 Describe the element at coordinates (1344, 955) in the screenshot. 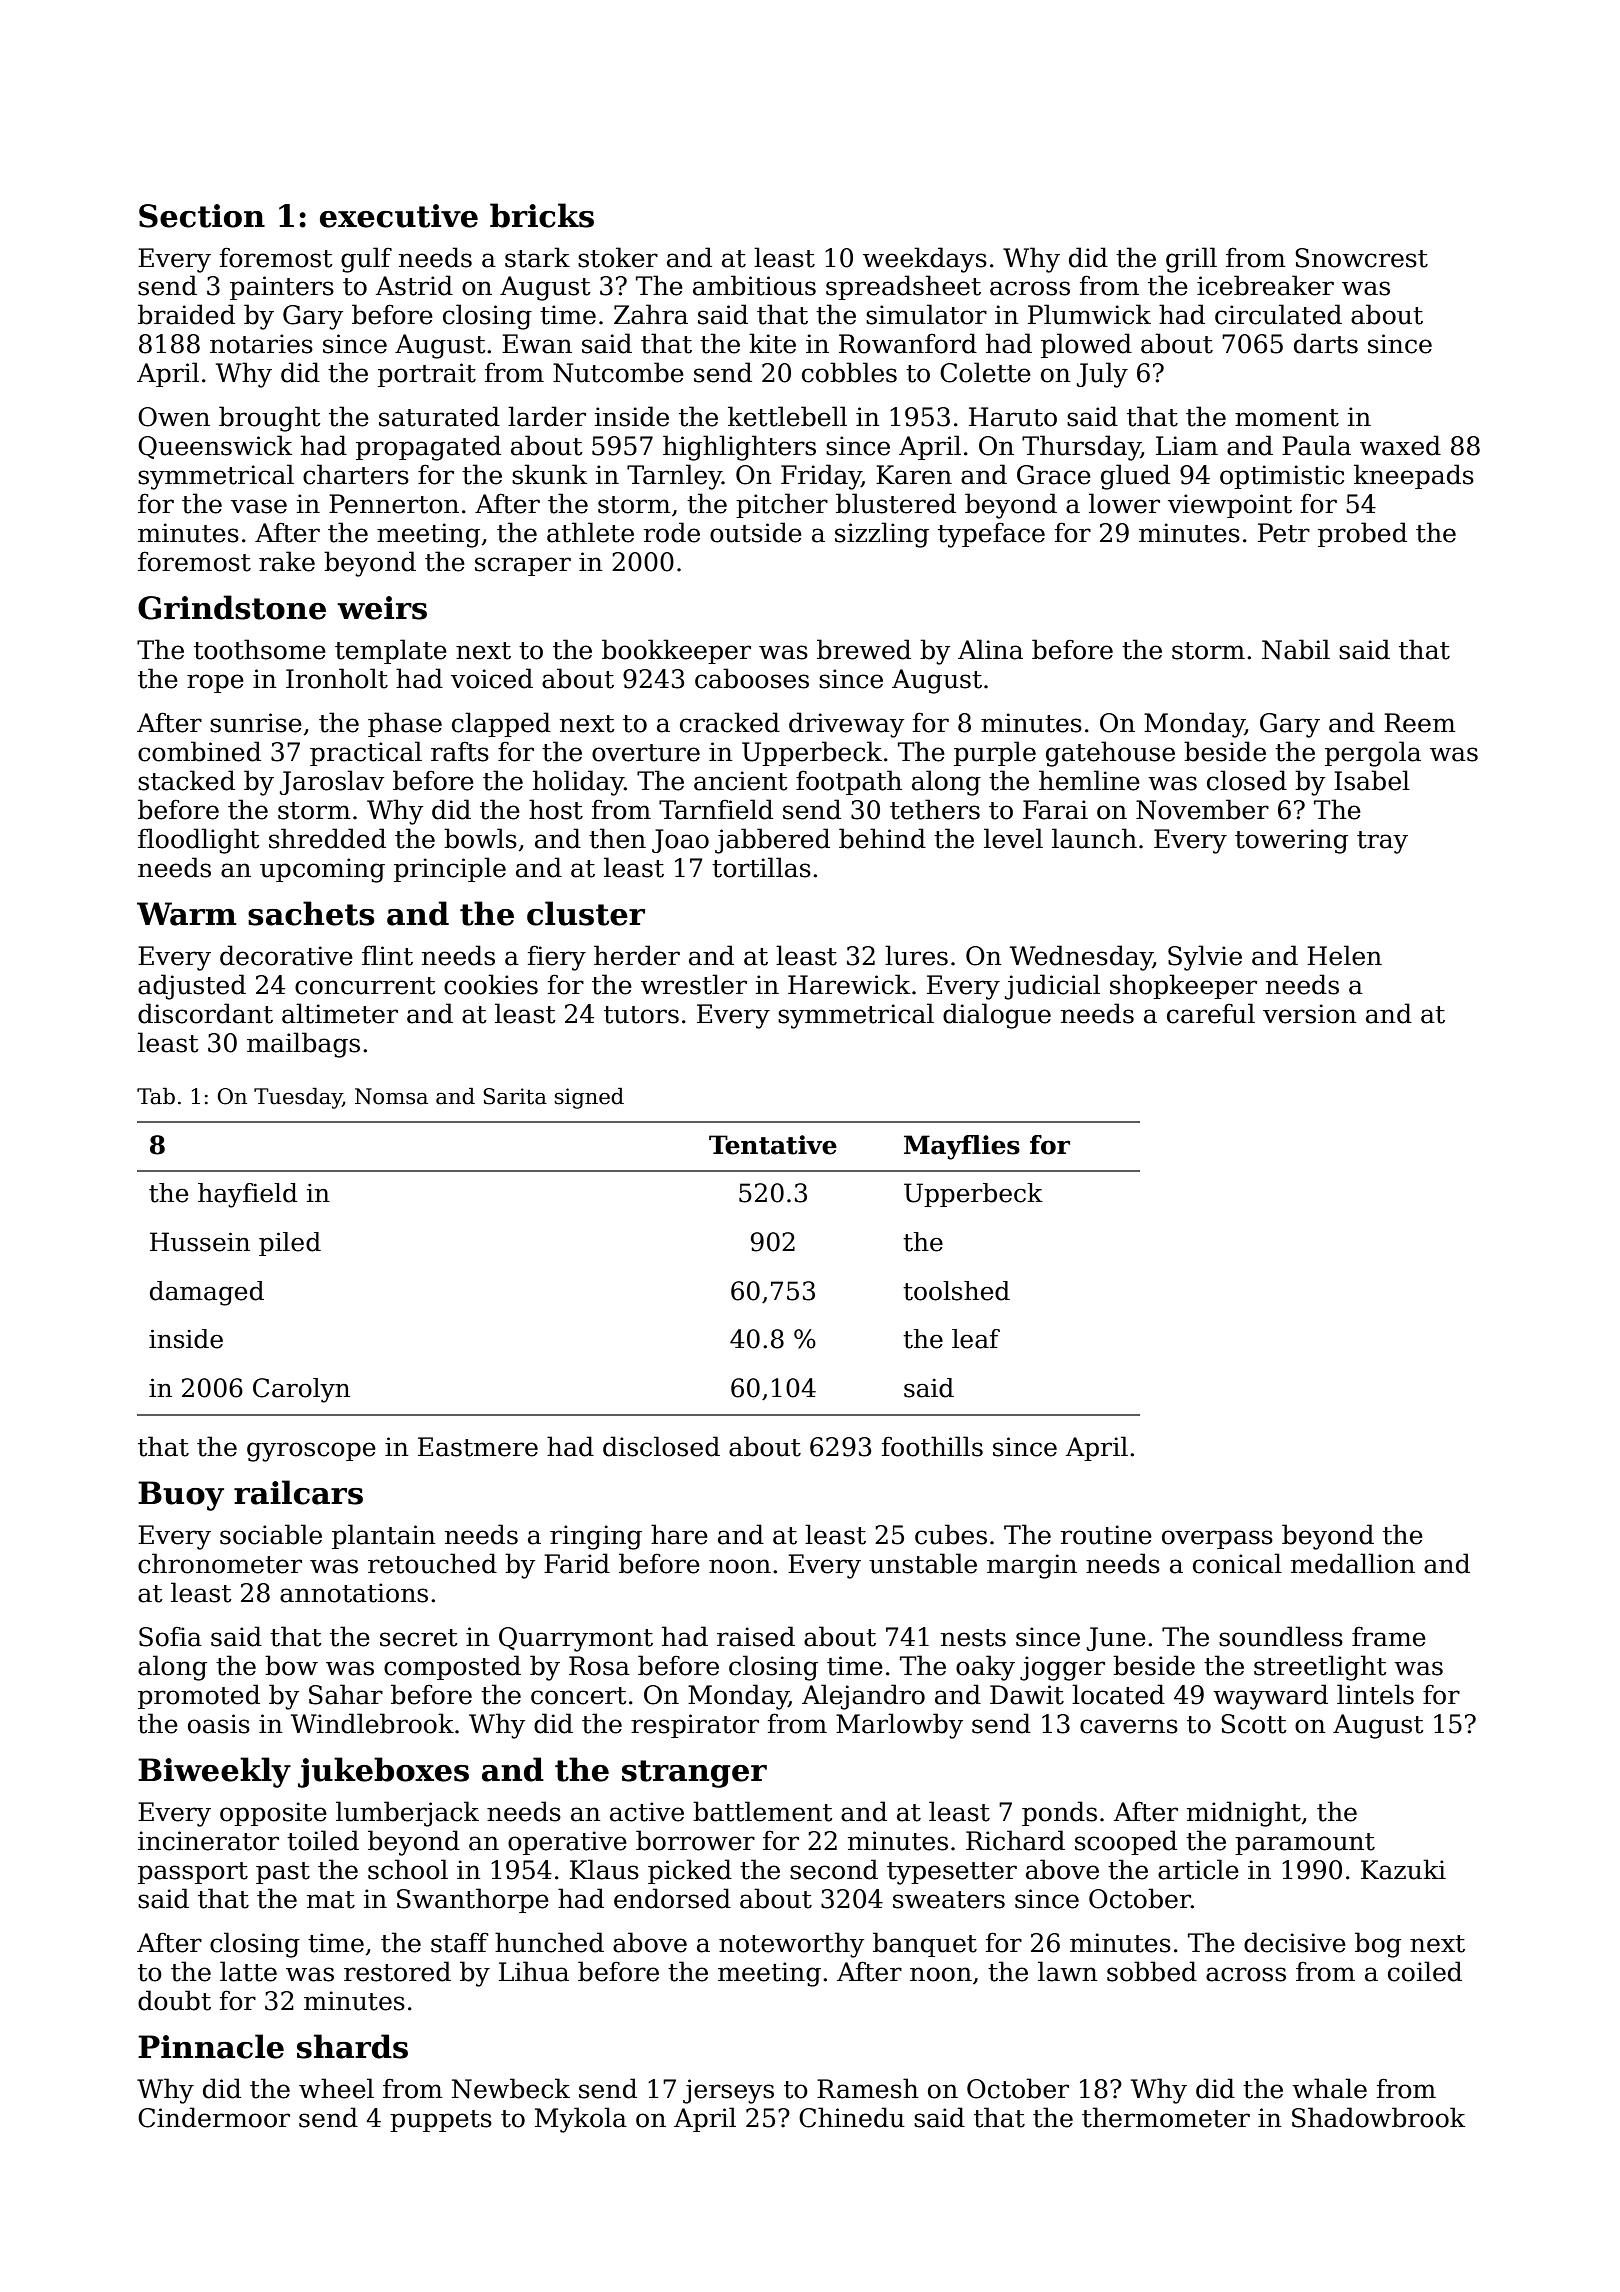

I see `Helen` at that location.
